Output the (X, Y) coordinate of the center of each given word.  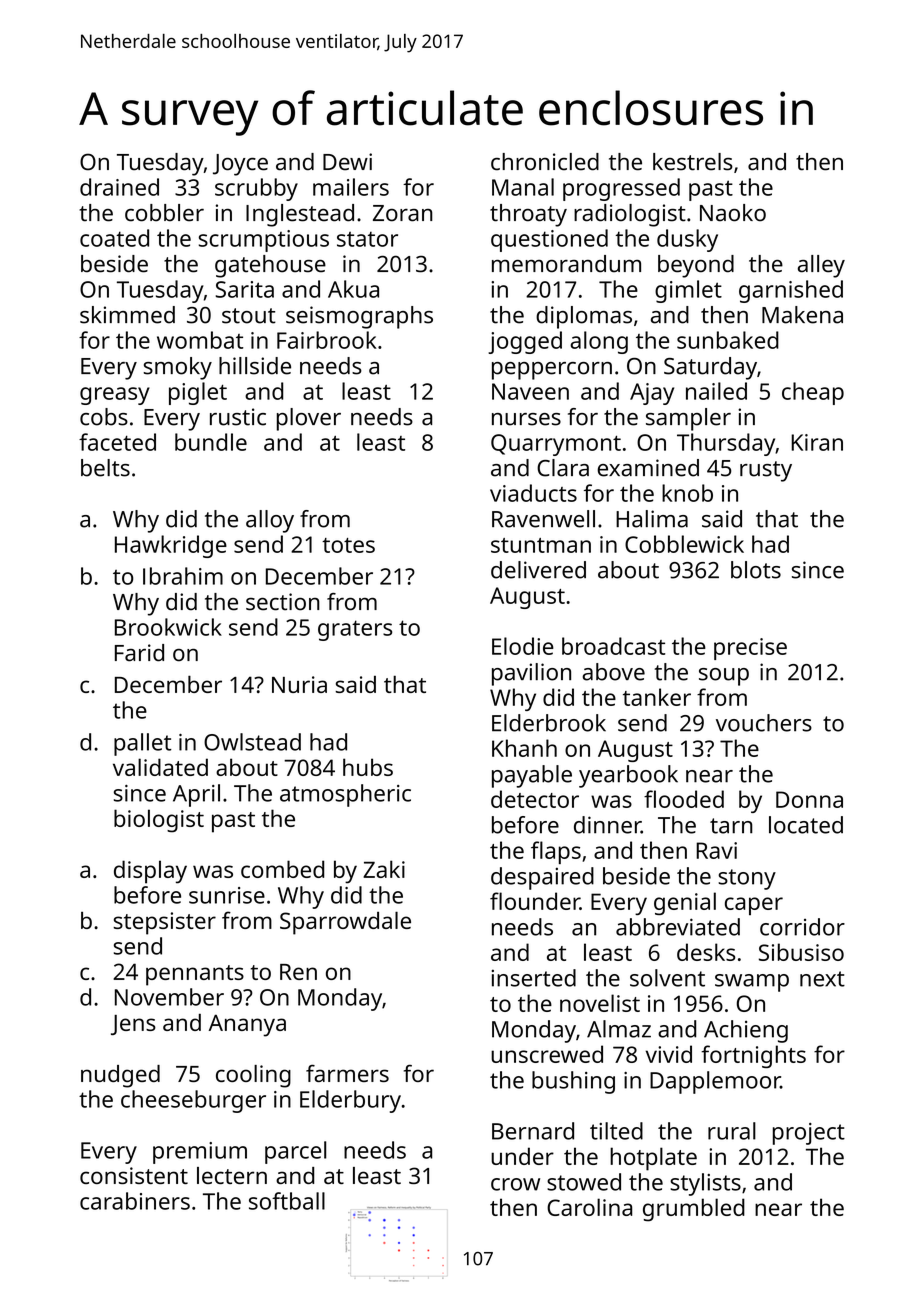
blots (756, 570)
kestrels (693, 162)
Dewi (347, 162)
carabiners (135, 1201)
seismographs (359, 317)
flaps (556, 852)
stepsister (164, 923)
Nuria (299, 684)
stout (249, 316)
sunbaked (728, 340)
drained (119, 187)
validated (160, 767)
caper (754, 906)
